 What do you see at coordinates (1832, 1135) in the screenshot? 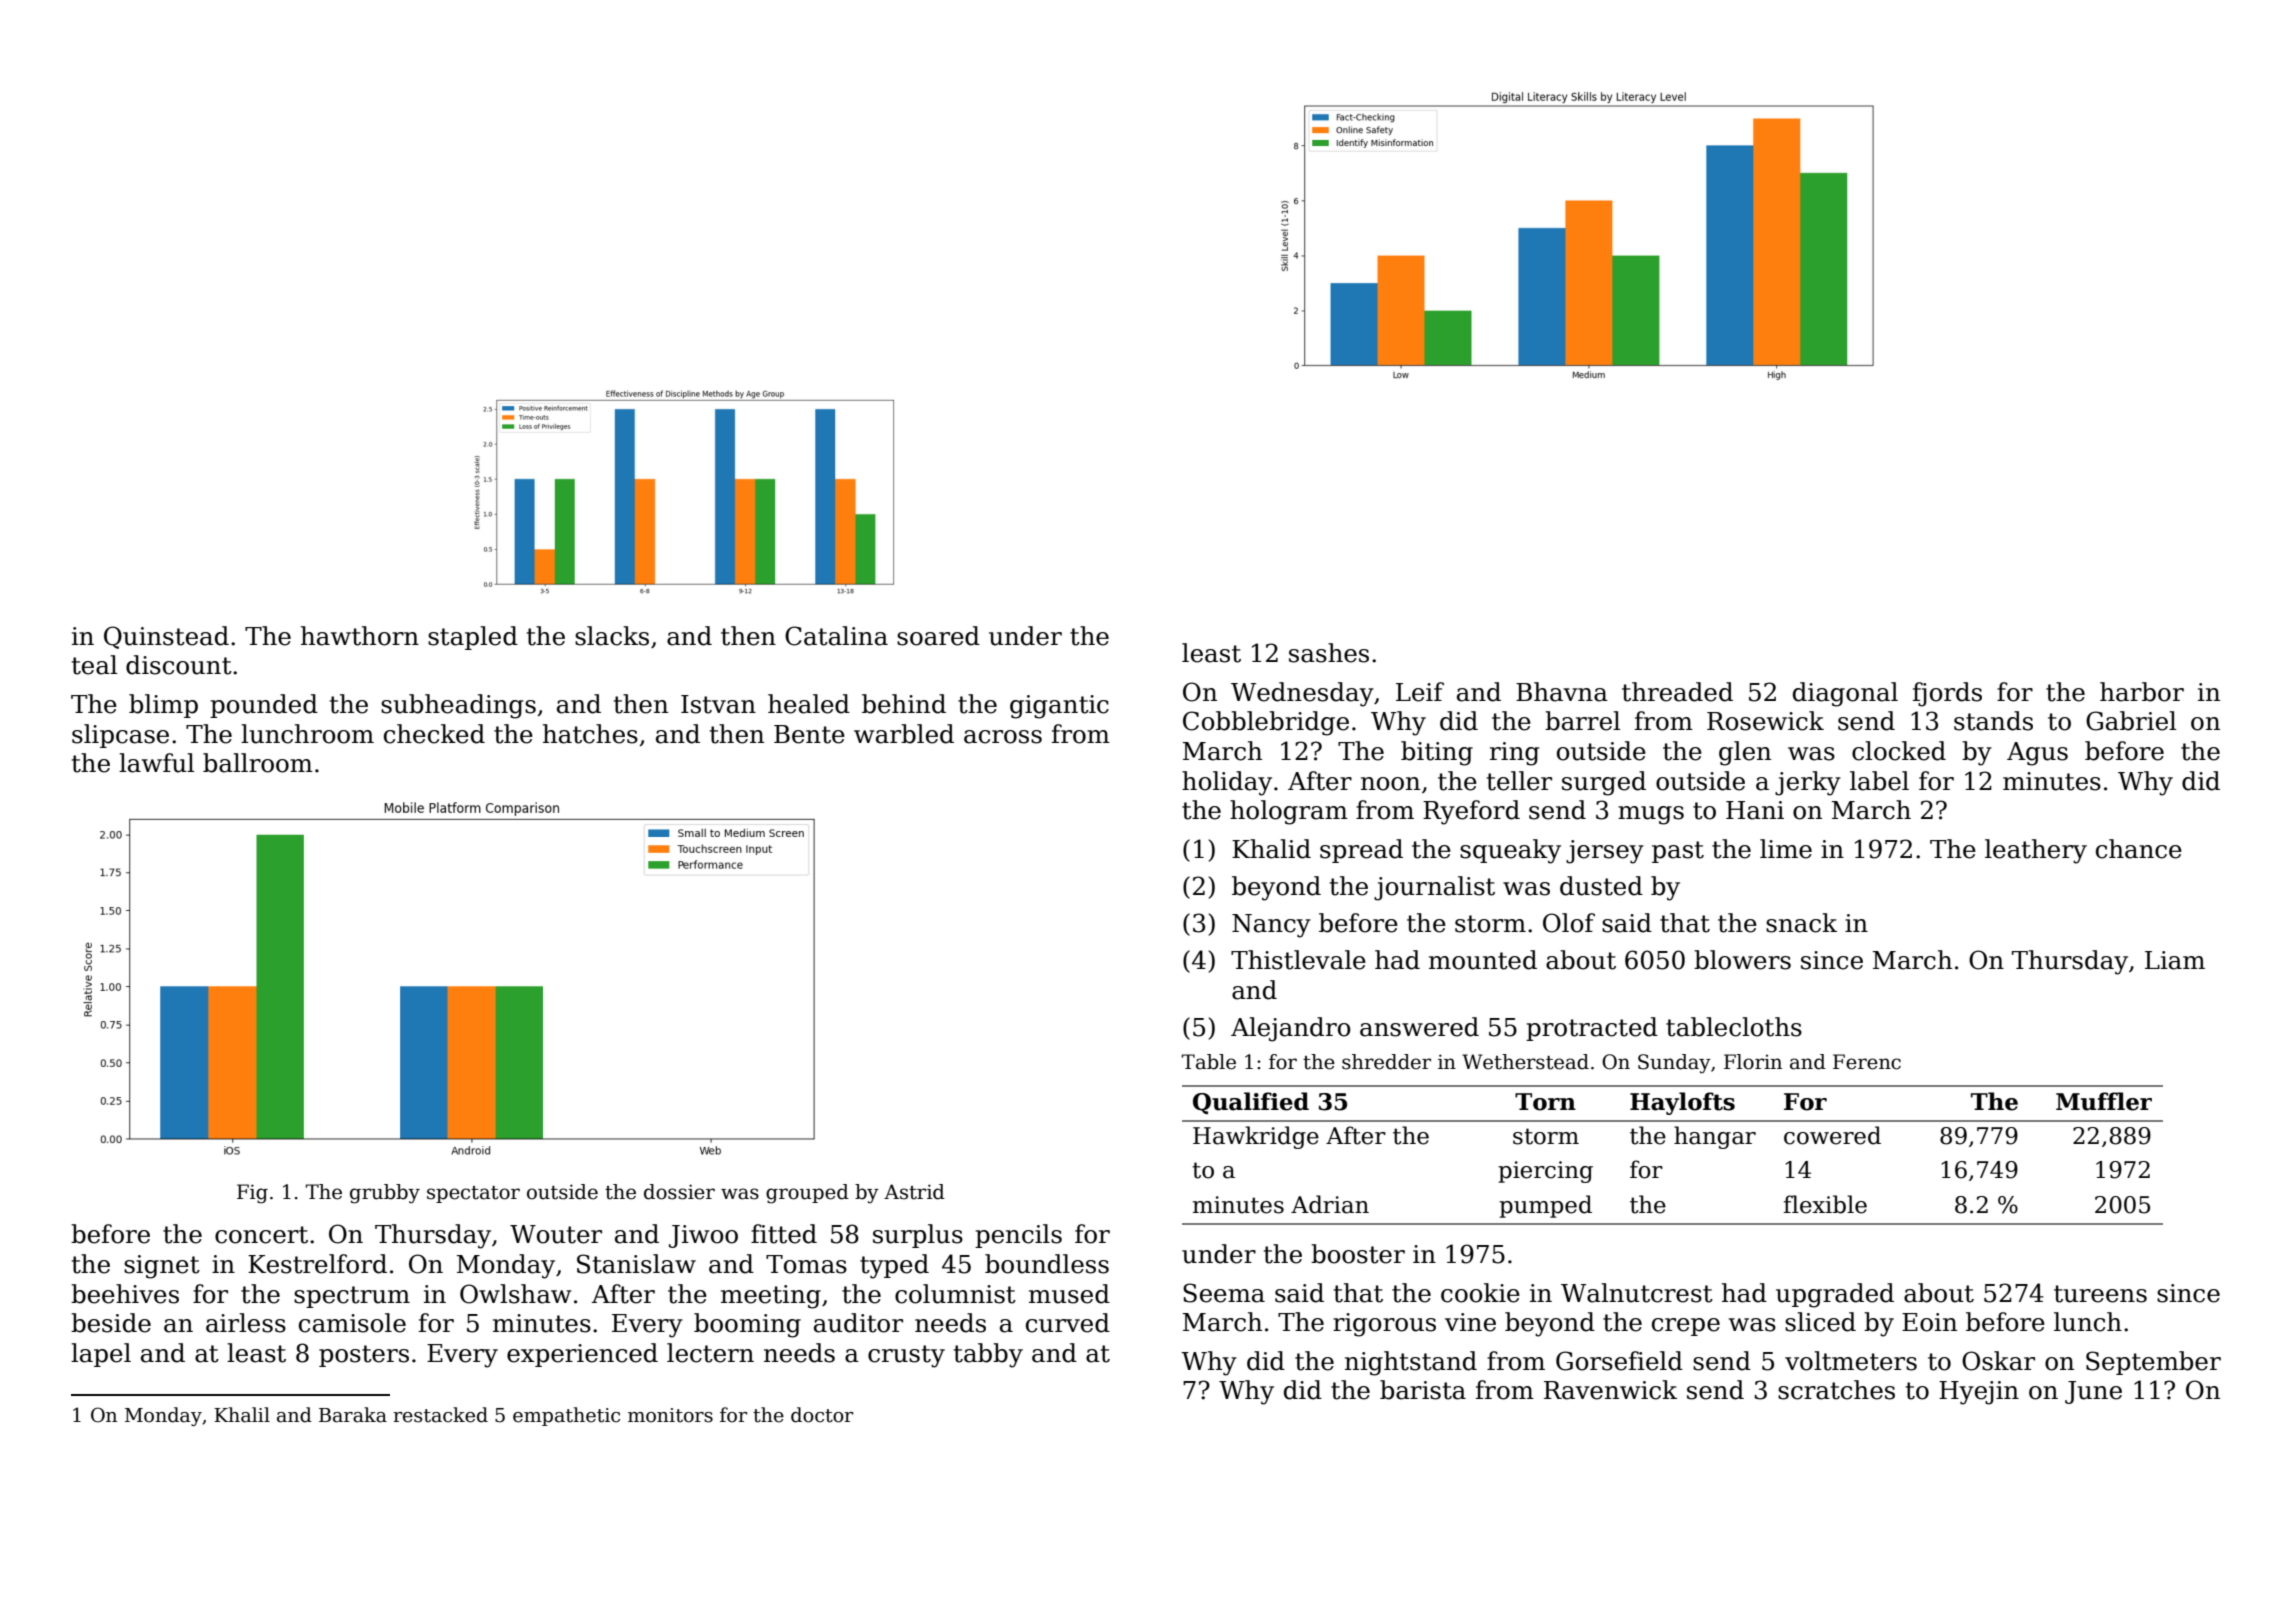
I see `cowered` at bounding box center [1832, 1135].
